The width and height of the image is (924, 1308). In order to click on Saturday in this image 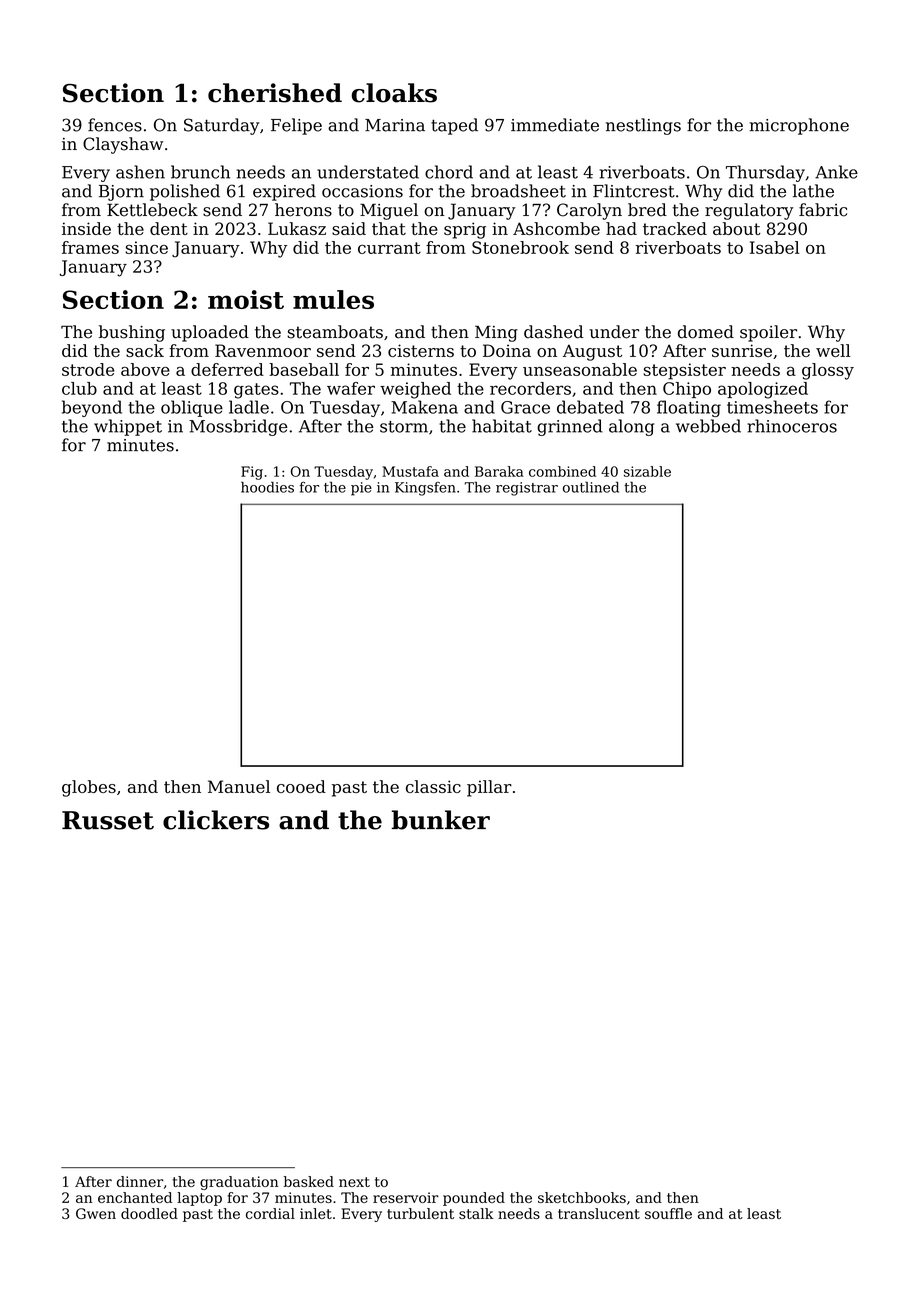, I will do `click(221, 126)`.
